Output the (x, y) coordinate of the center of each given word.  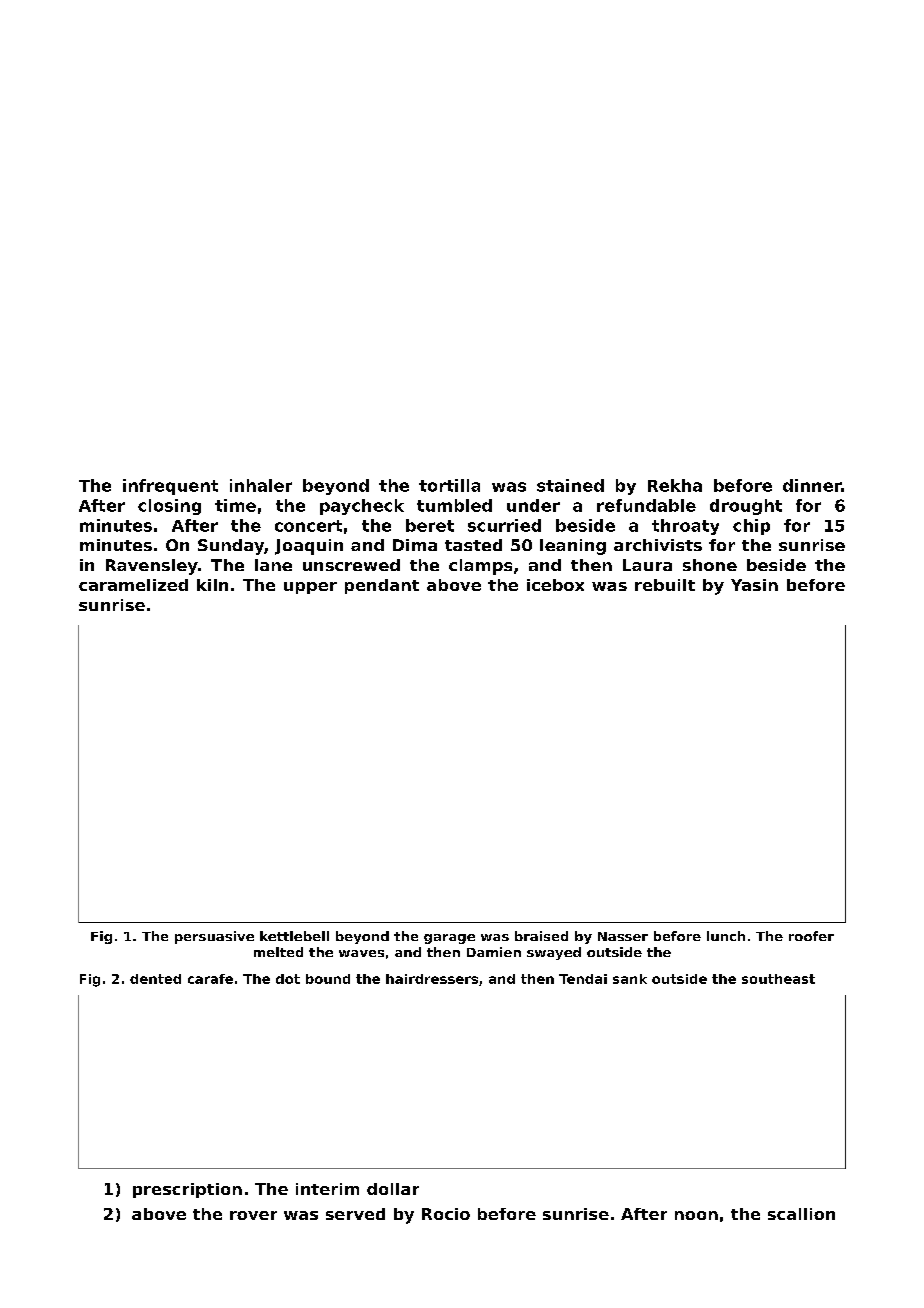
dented (155, 979)
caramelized (133, 585)
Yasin (754, 585)
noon (696, 1215)
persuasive (214, 937)
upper (310, 588)
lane (273, 565)
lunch (726, 936)
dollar (393, 1189)
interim (327, 1189)
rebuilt (665, 585)
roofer (811, 936)
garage (449, 939)
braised (541, 936)
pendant (382, 586)
